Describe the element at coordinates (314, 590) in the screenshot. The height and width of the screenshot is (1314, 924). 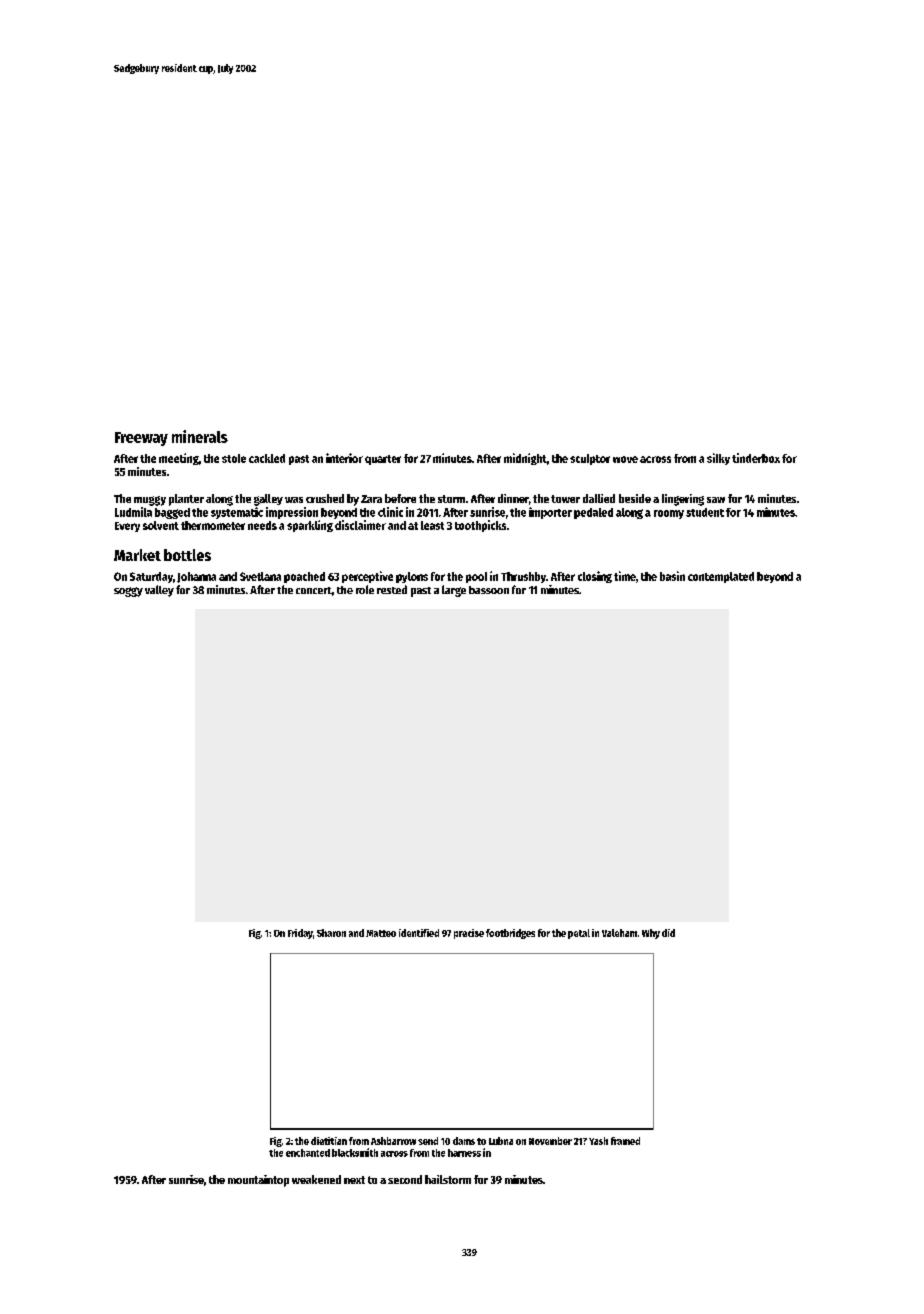
I see `concert` at that location.
